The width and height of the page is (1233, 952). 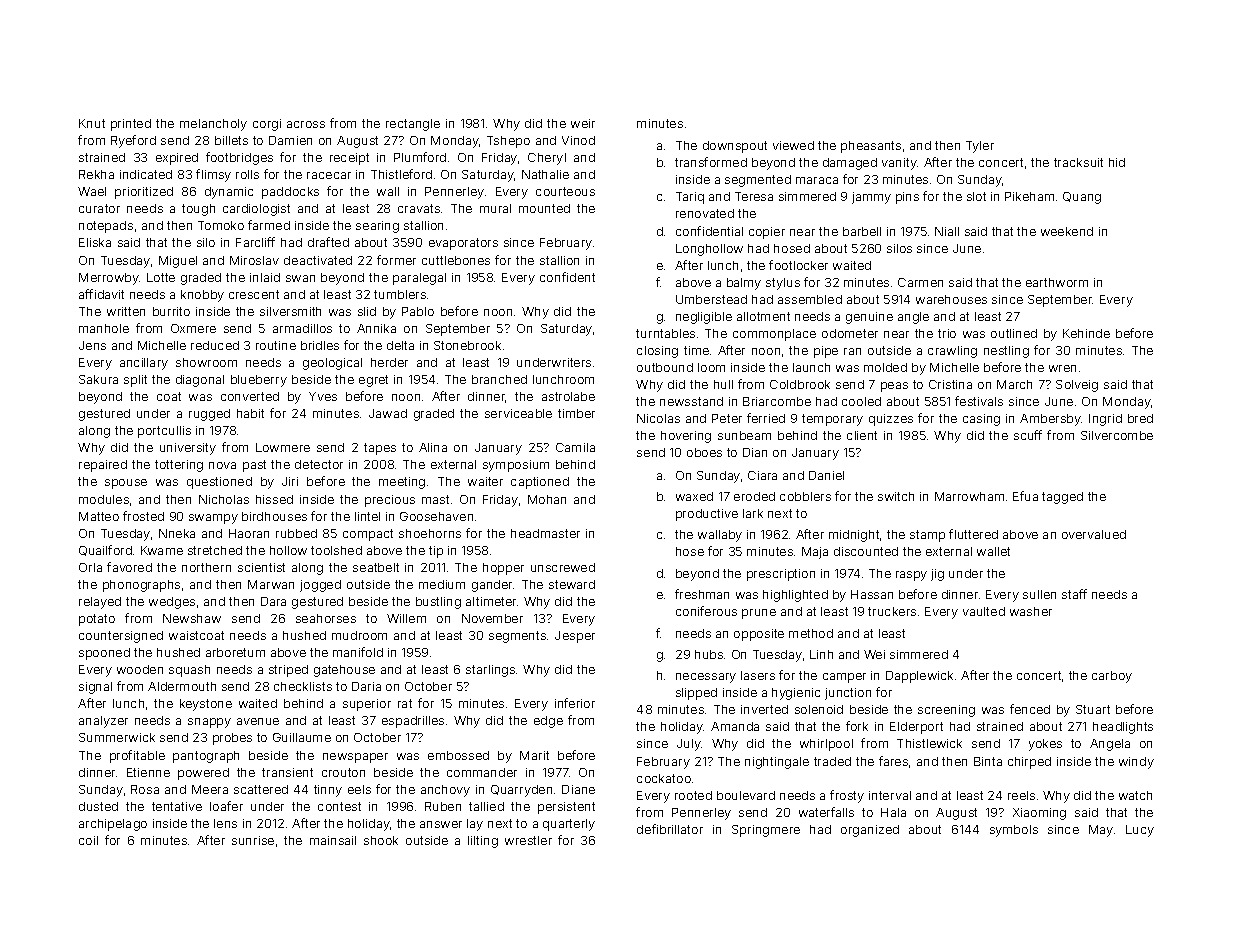 I want to click on client, so click(x=862, y=435).
